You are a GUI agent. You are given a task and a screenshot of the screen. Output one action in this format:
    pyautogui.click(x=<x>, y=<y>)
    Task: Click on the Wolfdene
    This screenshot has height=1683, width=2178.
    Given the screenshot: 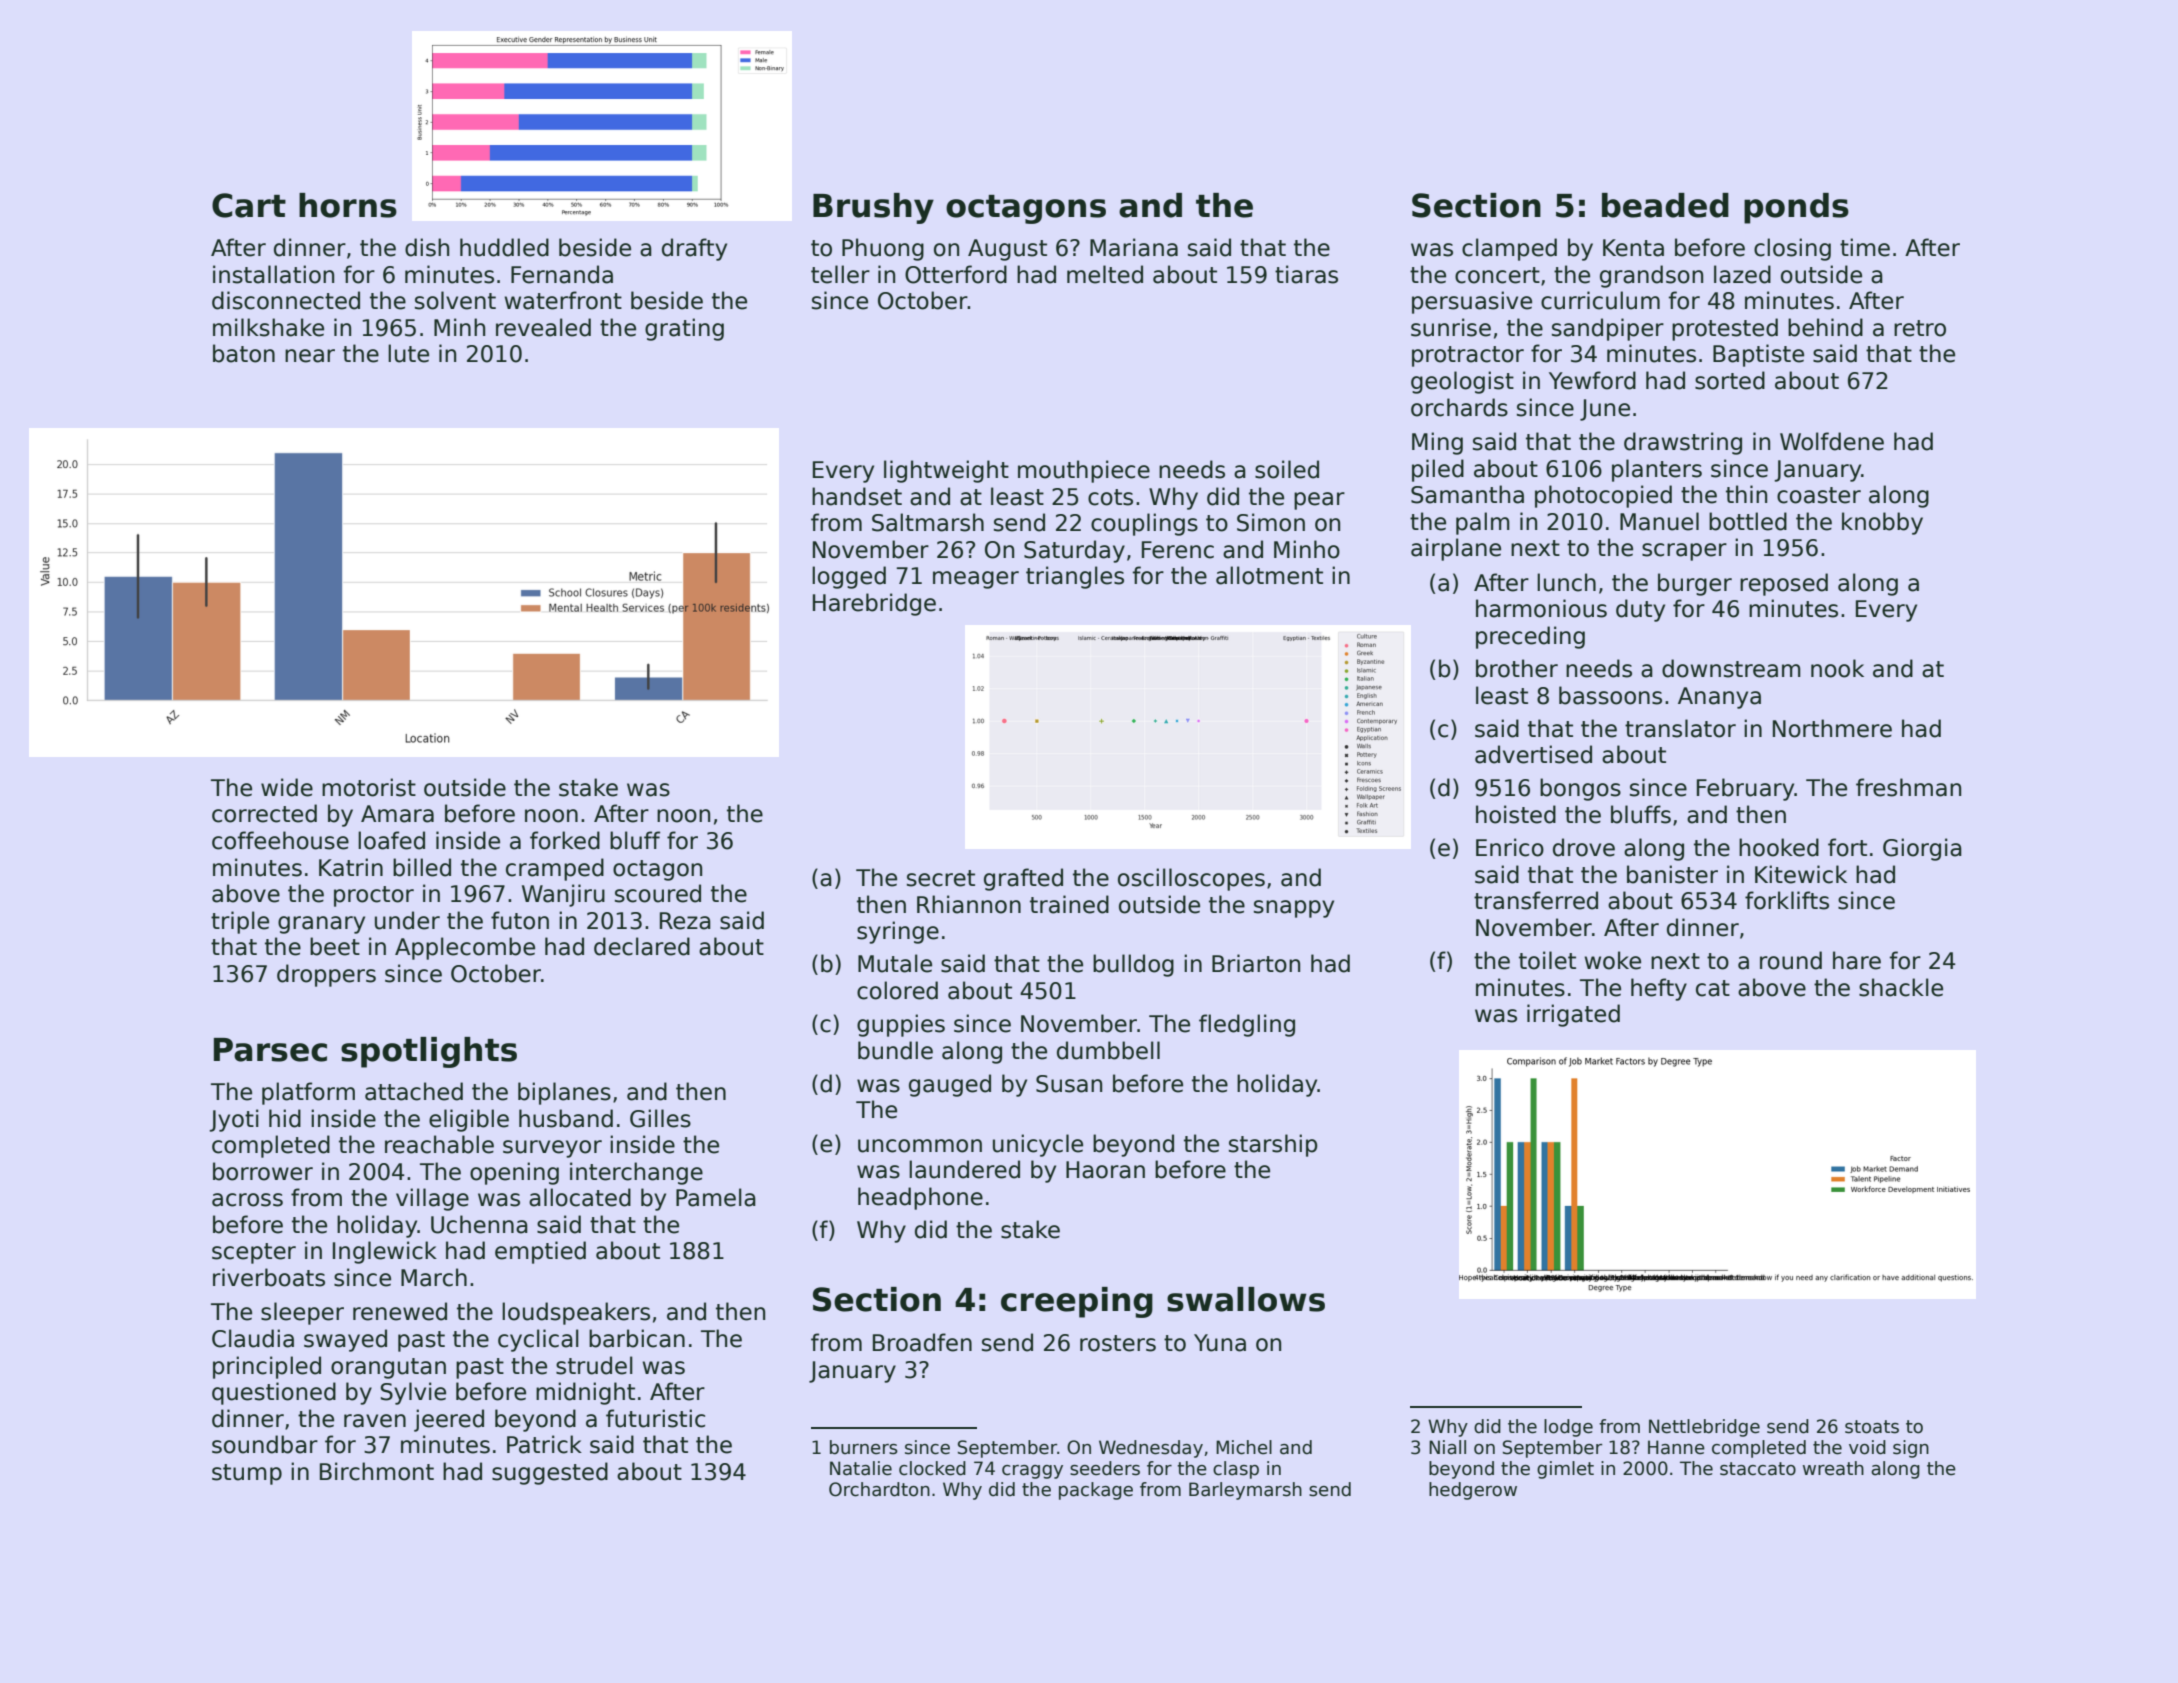 What is the action you would take?
    pyautogui.click(x=1832, y=441)
